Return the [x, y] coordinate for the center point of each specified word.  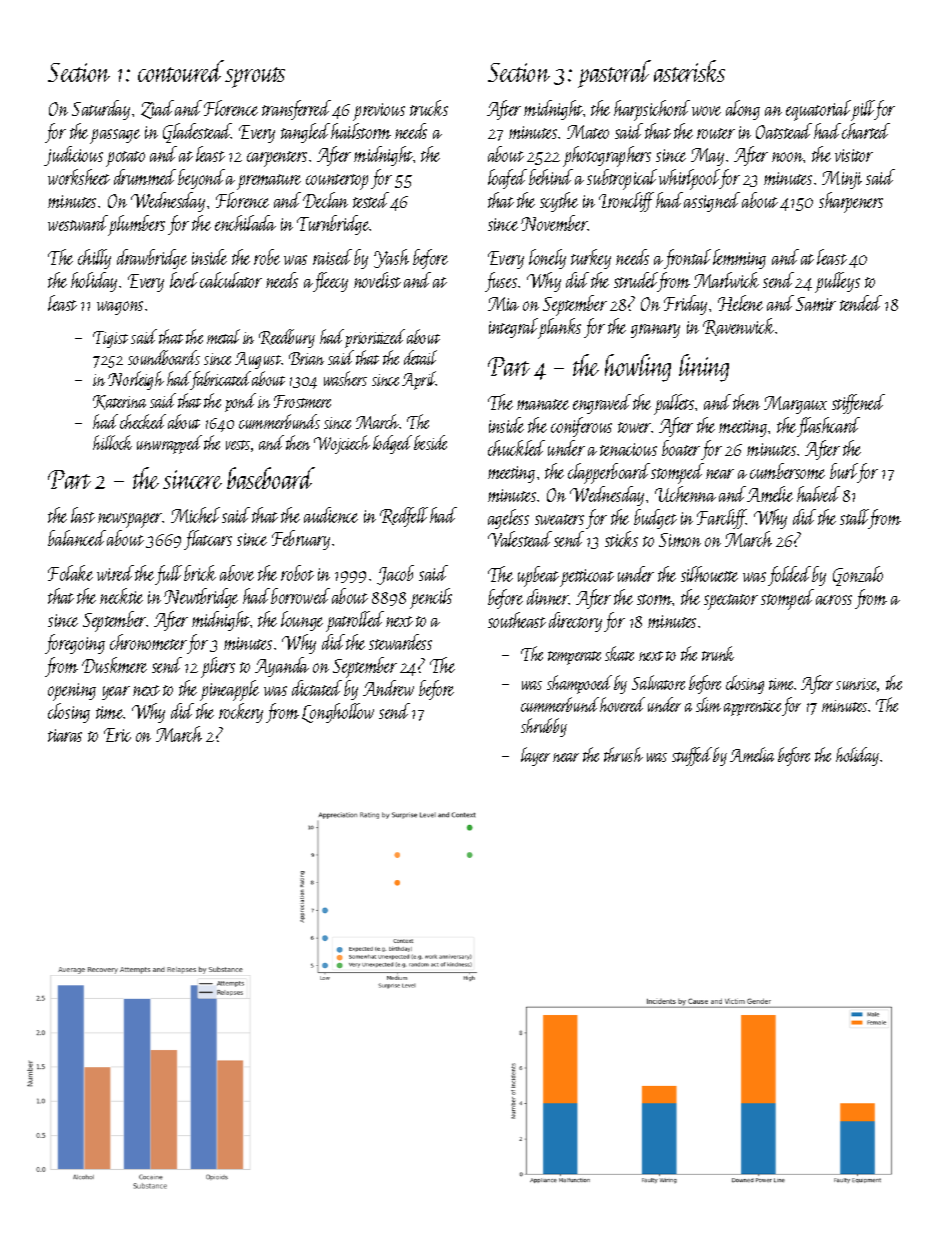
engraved [602, 404]
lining [704, 368]
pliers [218, 667]
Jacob [395, 575]
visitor [854, 155]
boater [681, 448]
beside [430, 442]
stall [854, 517]
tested [371, 200]
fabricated [221, 380]
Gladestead [197, 133]
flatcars [208, 540]
